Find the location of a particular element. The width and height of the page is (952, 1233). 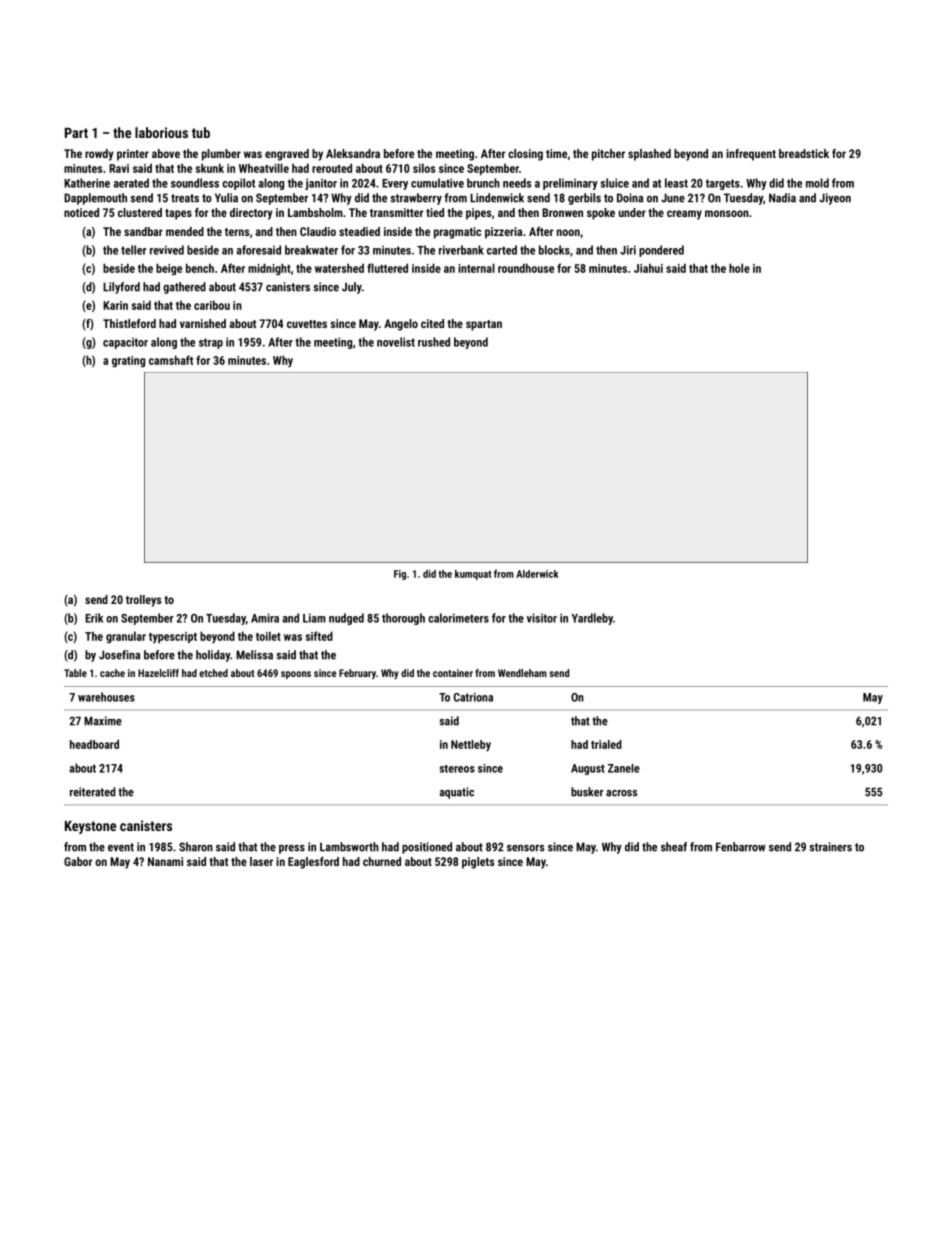

aerated is located at coordinates (131, 183).
